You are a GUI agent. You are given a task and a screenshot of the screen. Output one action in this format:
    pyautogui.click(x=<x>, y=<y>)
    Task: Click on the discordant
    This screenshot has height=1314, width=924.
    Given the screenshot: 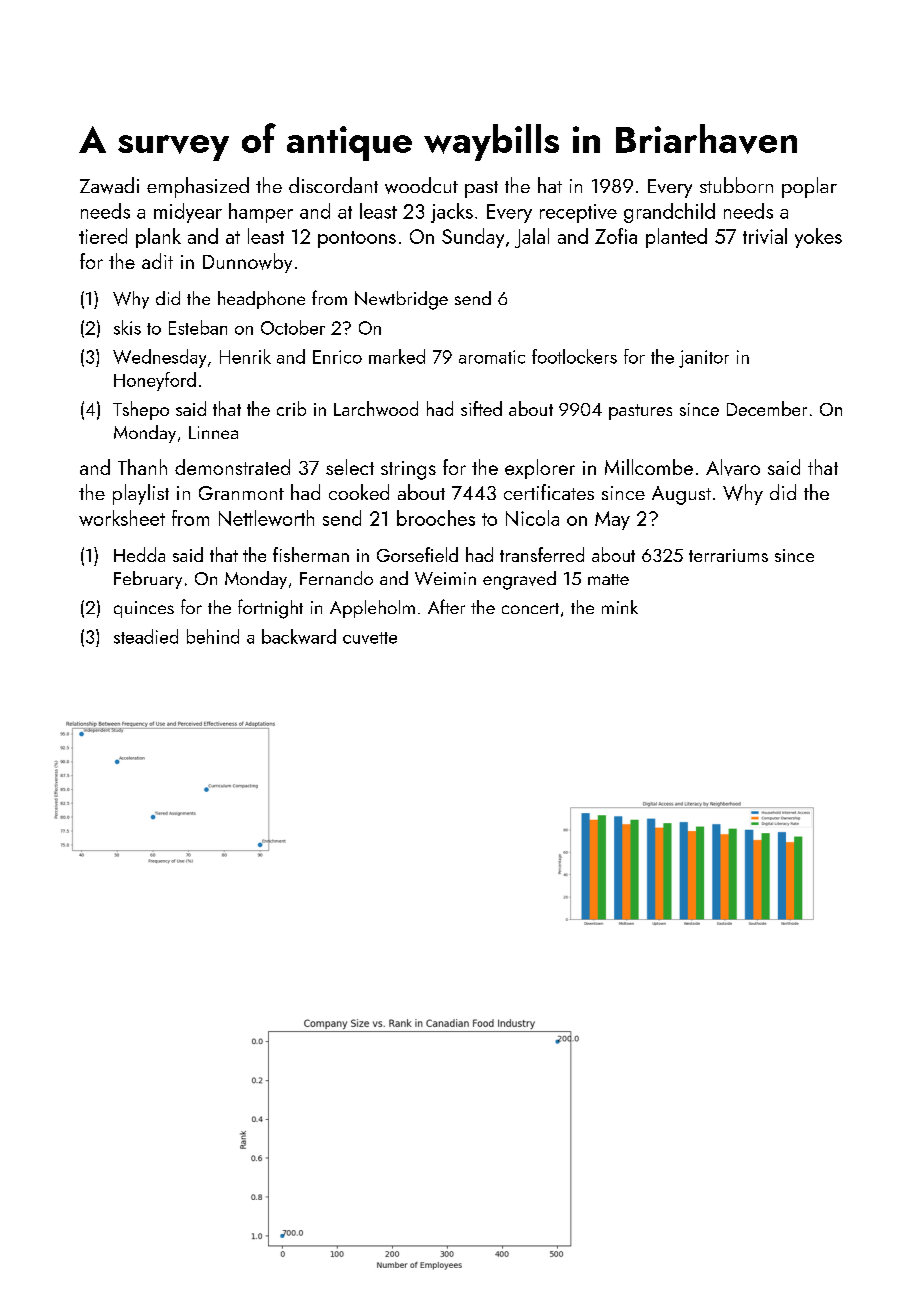 What is the action you would take?
    pyautogui.click(x=333, y=185)
